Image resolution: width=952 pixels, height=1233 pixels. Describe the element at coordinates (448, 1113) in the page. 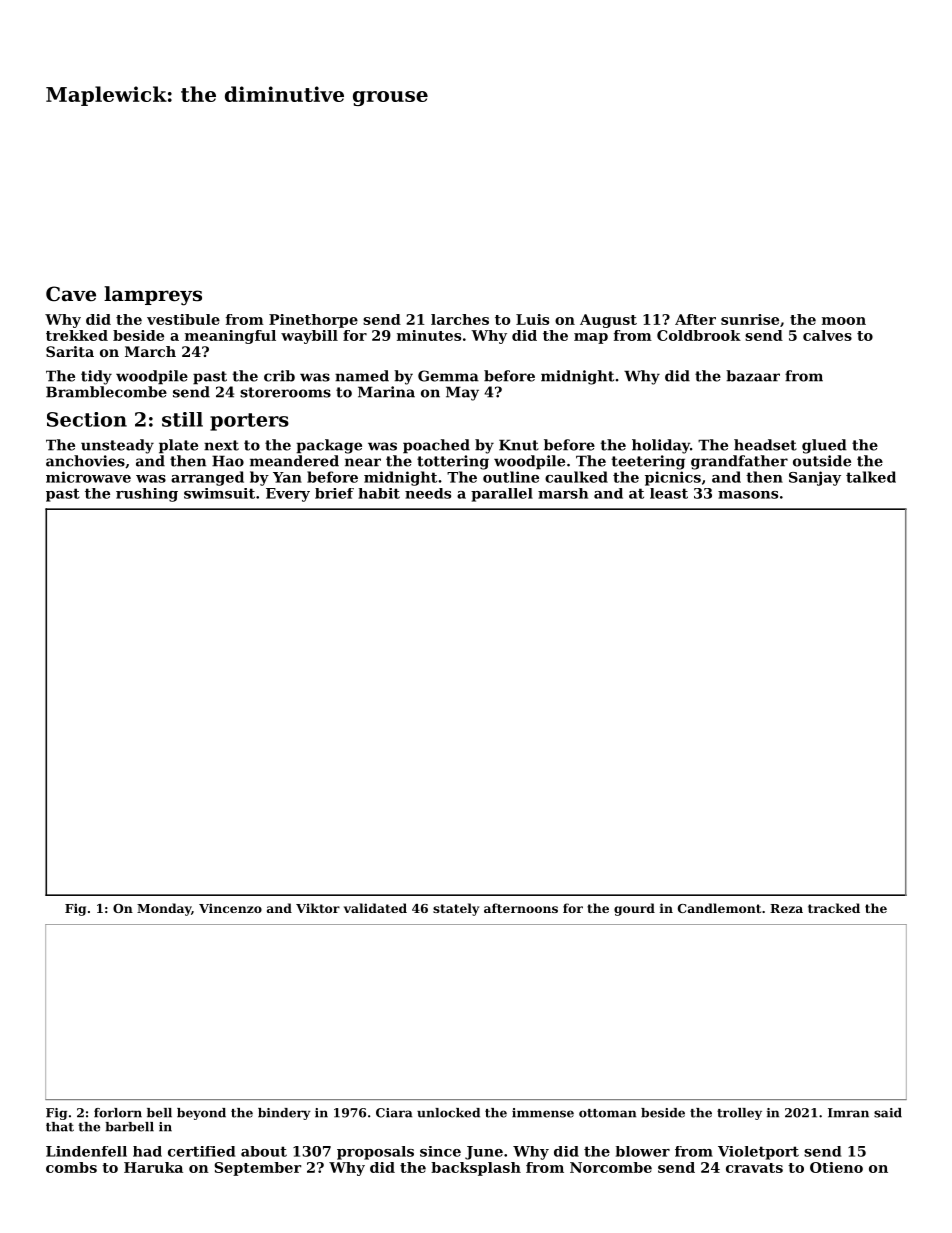

I see `unlocked` at that location.
